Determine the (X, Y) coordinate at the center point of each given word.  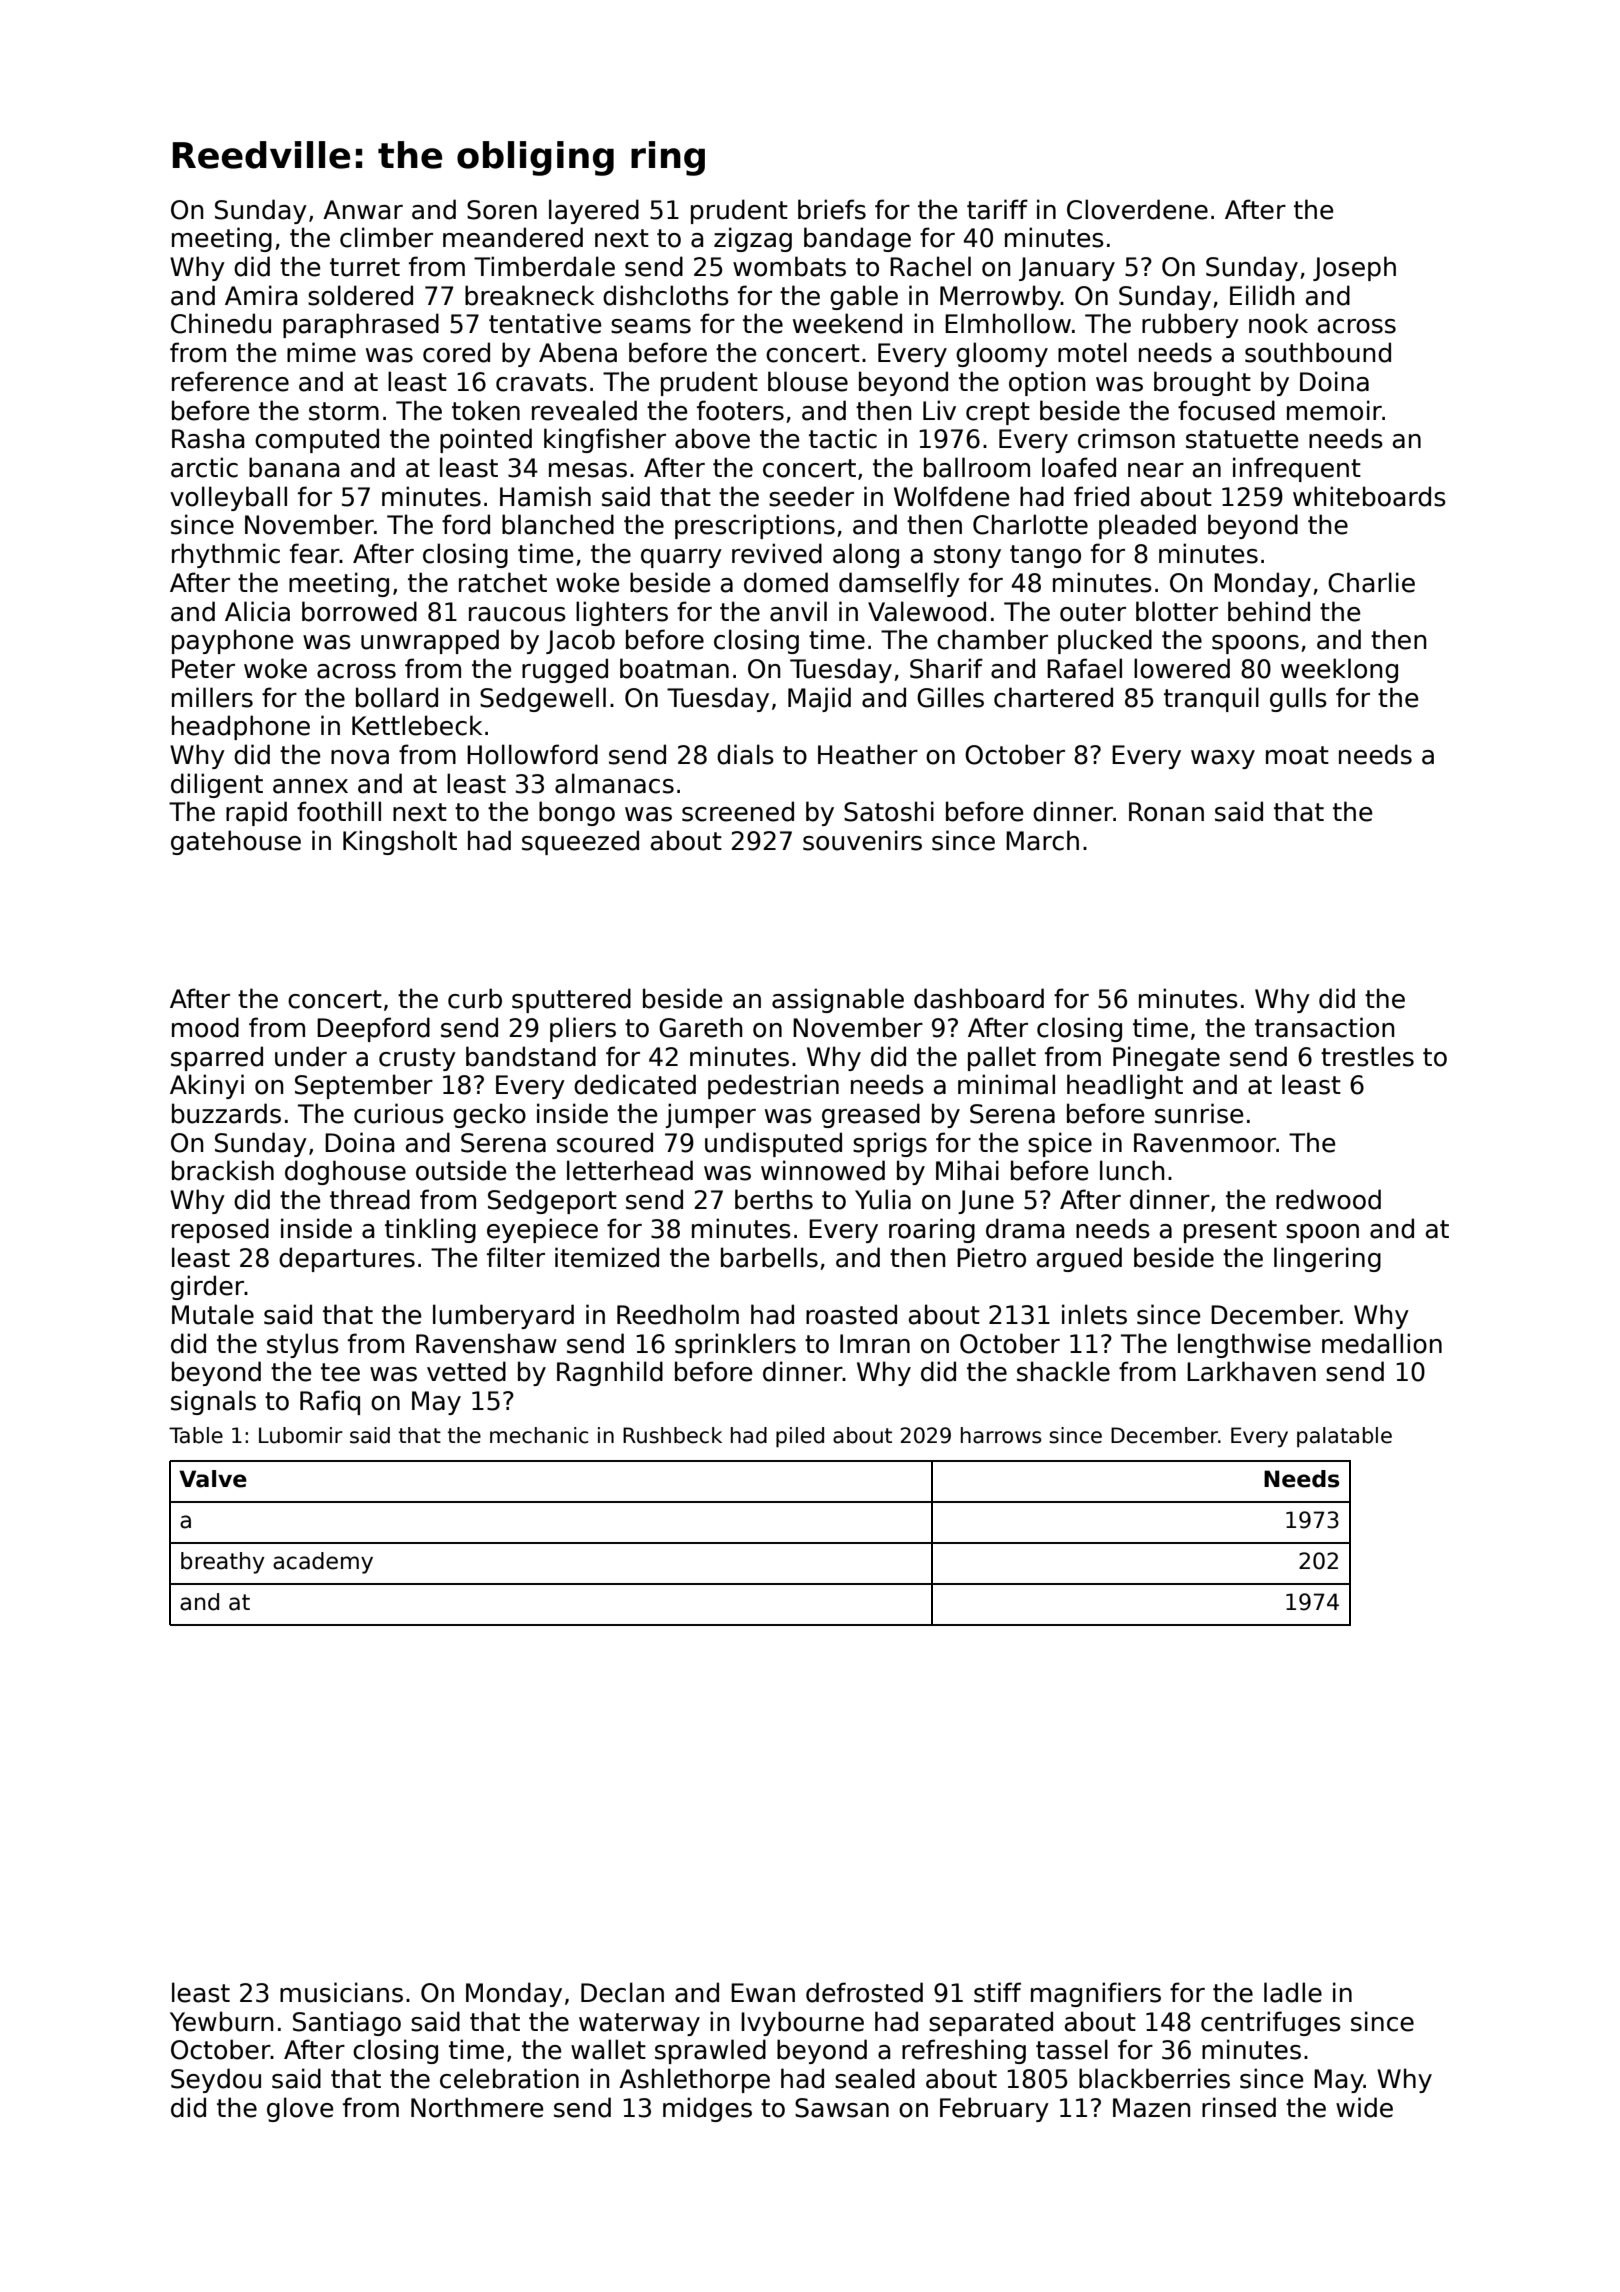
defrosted (864, 1992)
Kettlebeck (417, 725)
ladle (1293, 1992)
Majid (819, 699)
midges (707, 2109)
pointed (486, 440)
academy (323, 1563)
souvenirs (862, 840)
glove (300, 2109)
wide (1364, 2107)
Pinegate (1166, 1058)
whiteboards (1369, 496)
